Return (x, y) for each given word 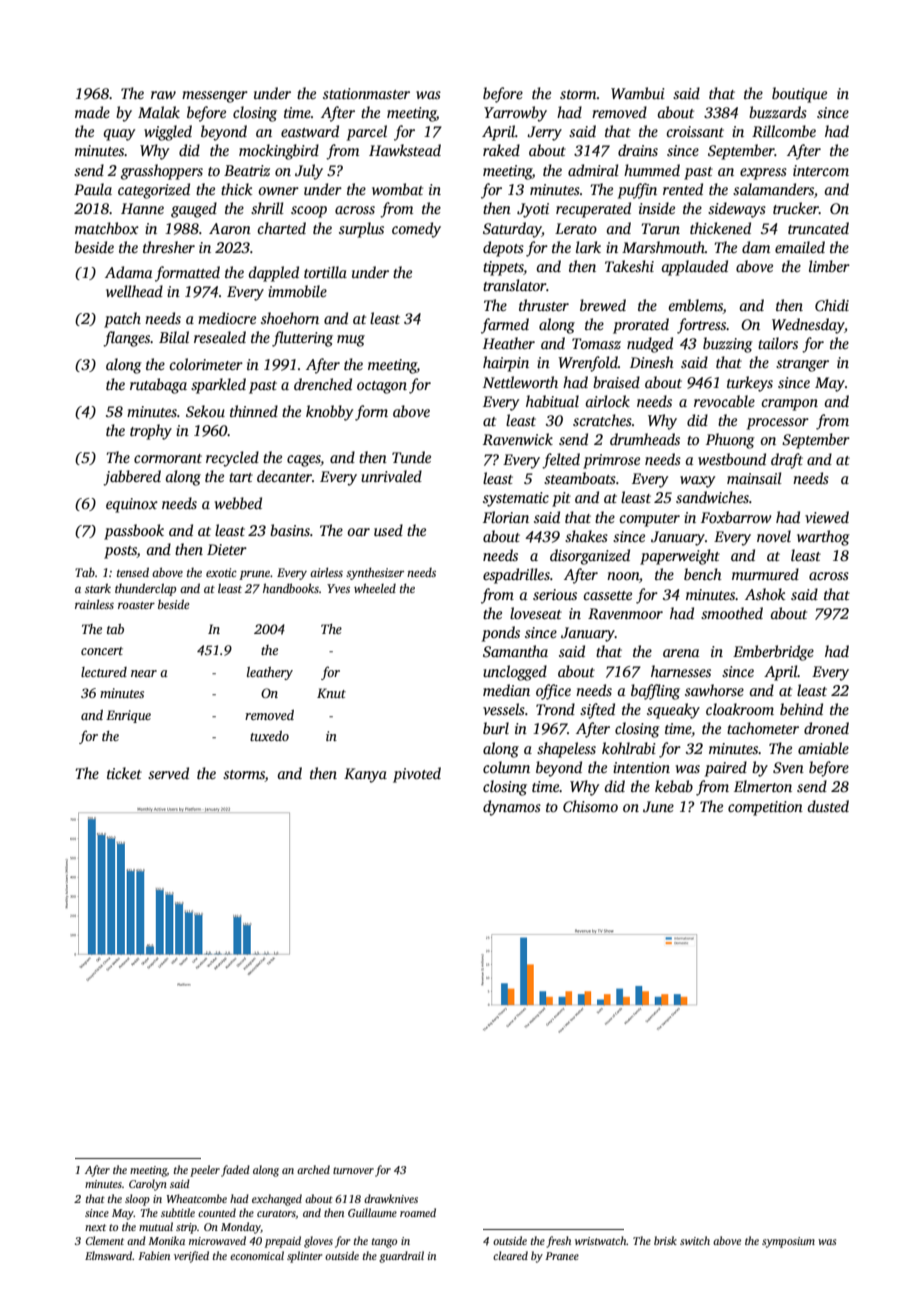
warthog (823, 538)
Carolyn (148, 1185)
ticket (124, 773)
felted (561, 461)
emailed (800, 247)
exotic (221, 572)
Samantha (515, 651)
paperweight (680, 557)
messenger (215, 97)
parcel (367, 133)
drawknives (391, 1198)
